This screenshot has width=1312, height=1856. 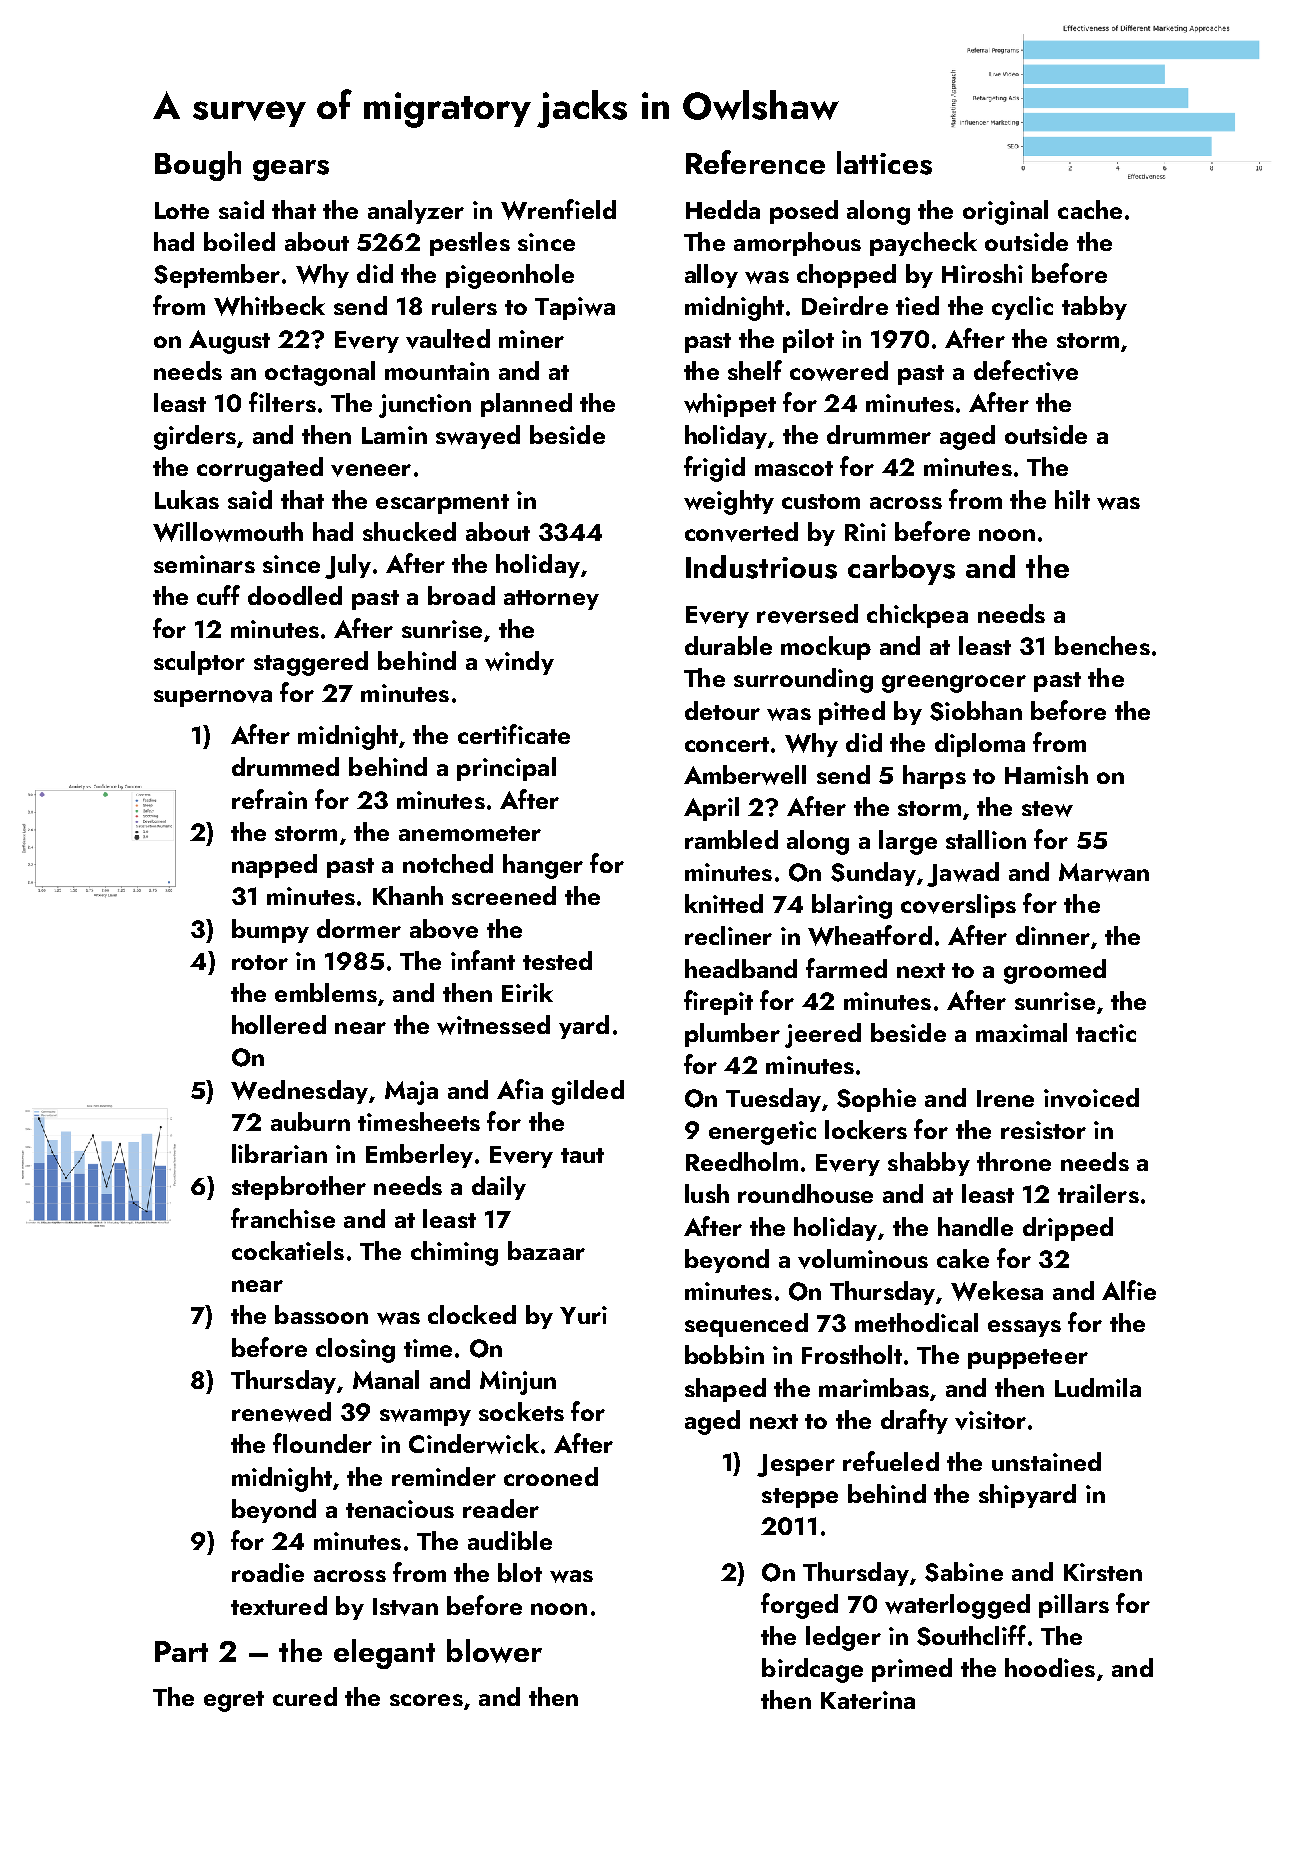 What do you see at coordinates (279, 1153) in the screenshot?
I see `librarian` at bounding box center [279, 1153].
